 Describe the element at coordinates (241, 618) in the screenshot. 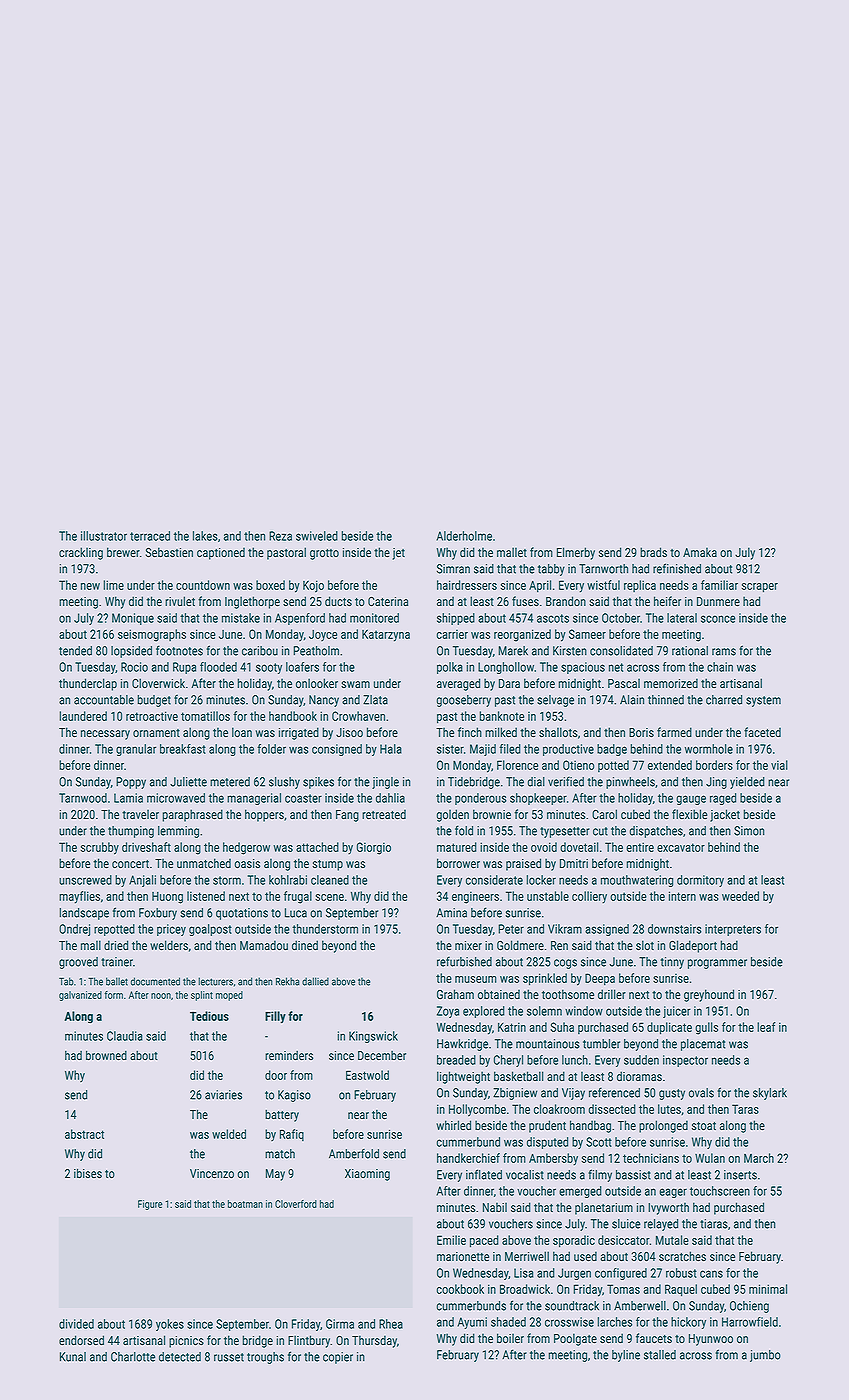

I see `mistake` at that location.
